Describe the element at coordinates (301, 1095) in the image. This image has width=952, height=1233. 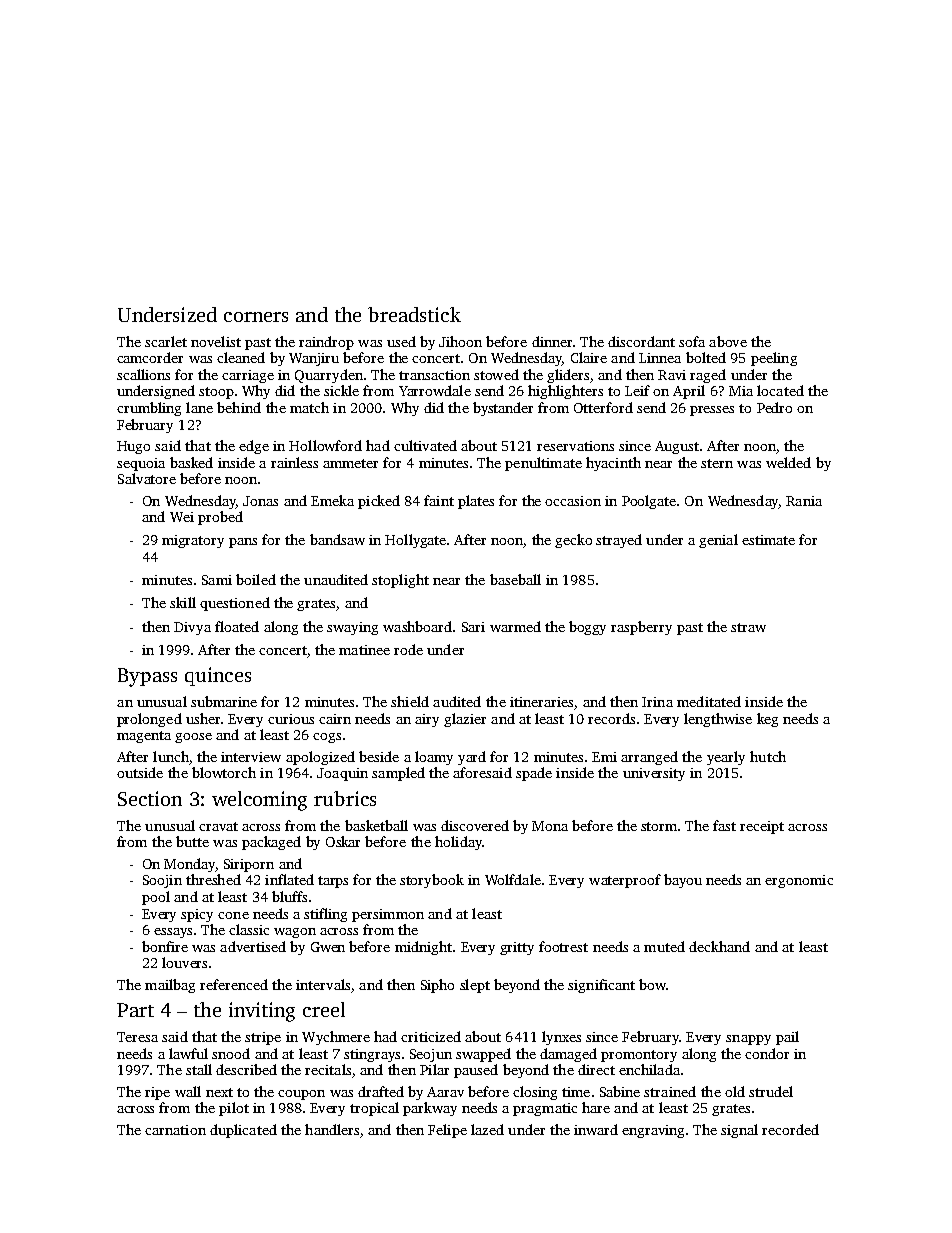
I see `coupon` at that location.
